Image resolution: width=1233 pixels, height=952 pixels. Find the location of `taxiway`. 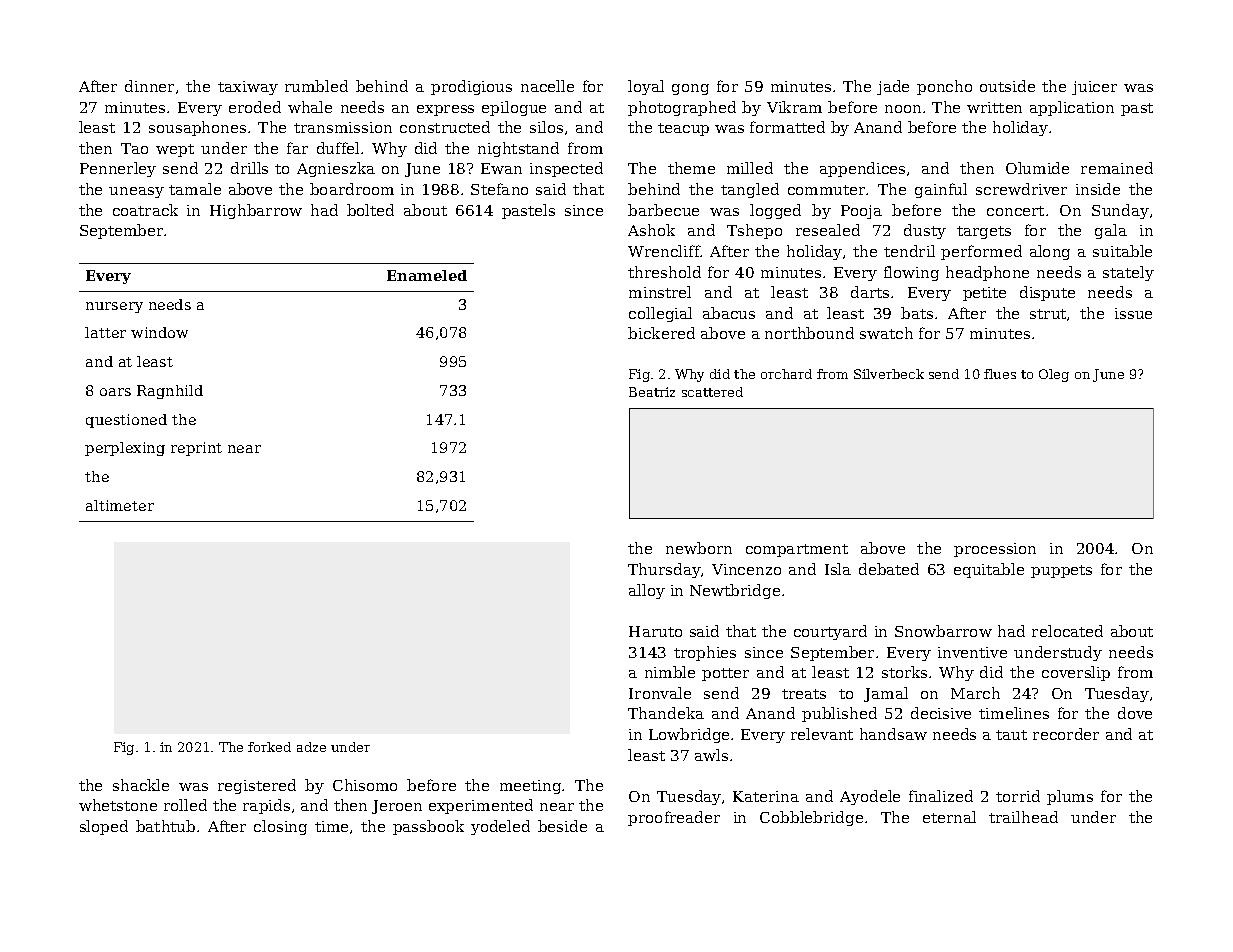

taxiway is located at coordinates (248, 88).
